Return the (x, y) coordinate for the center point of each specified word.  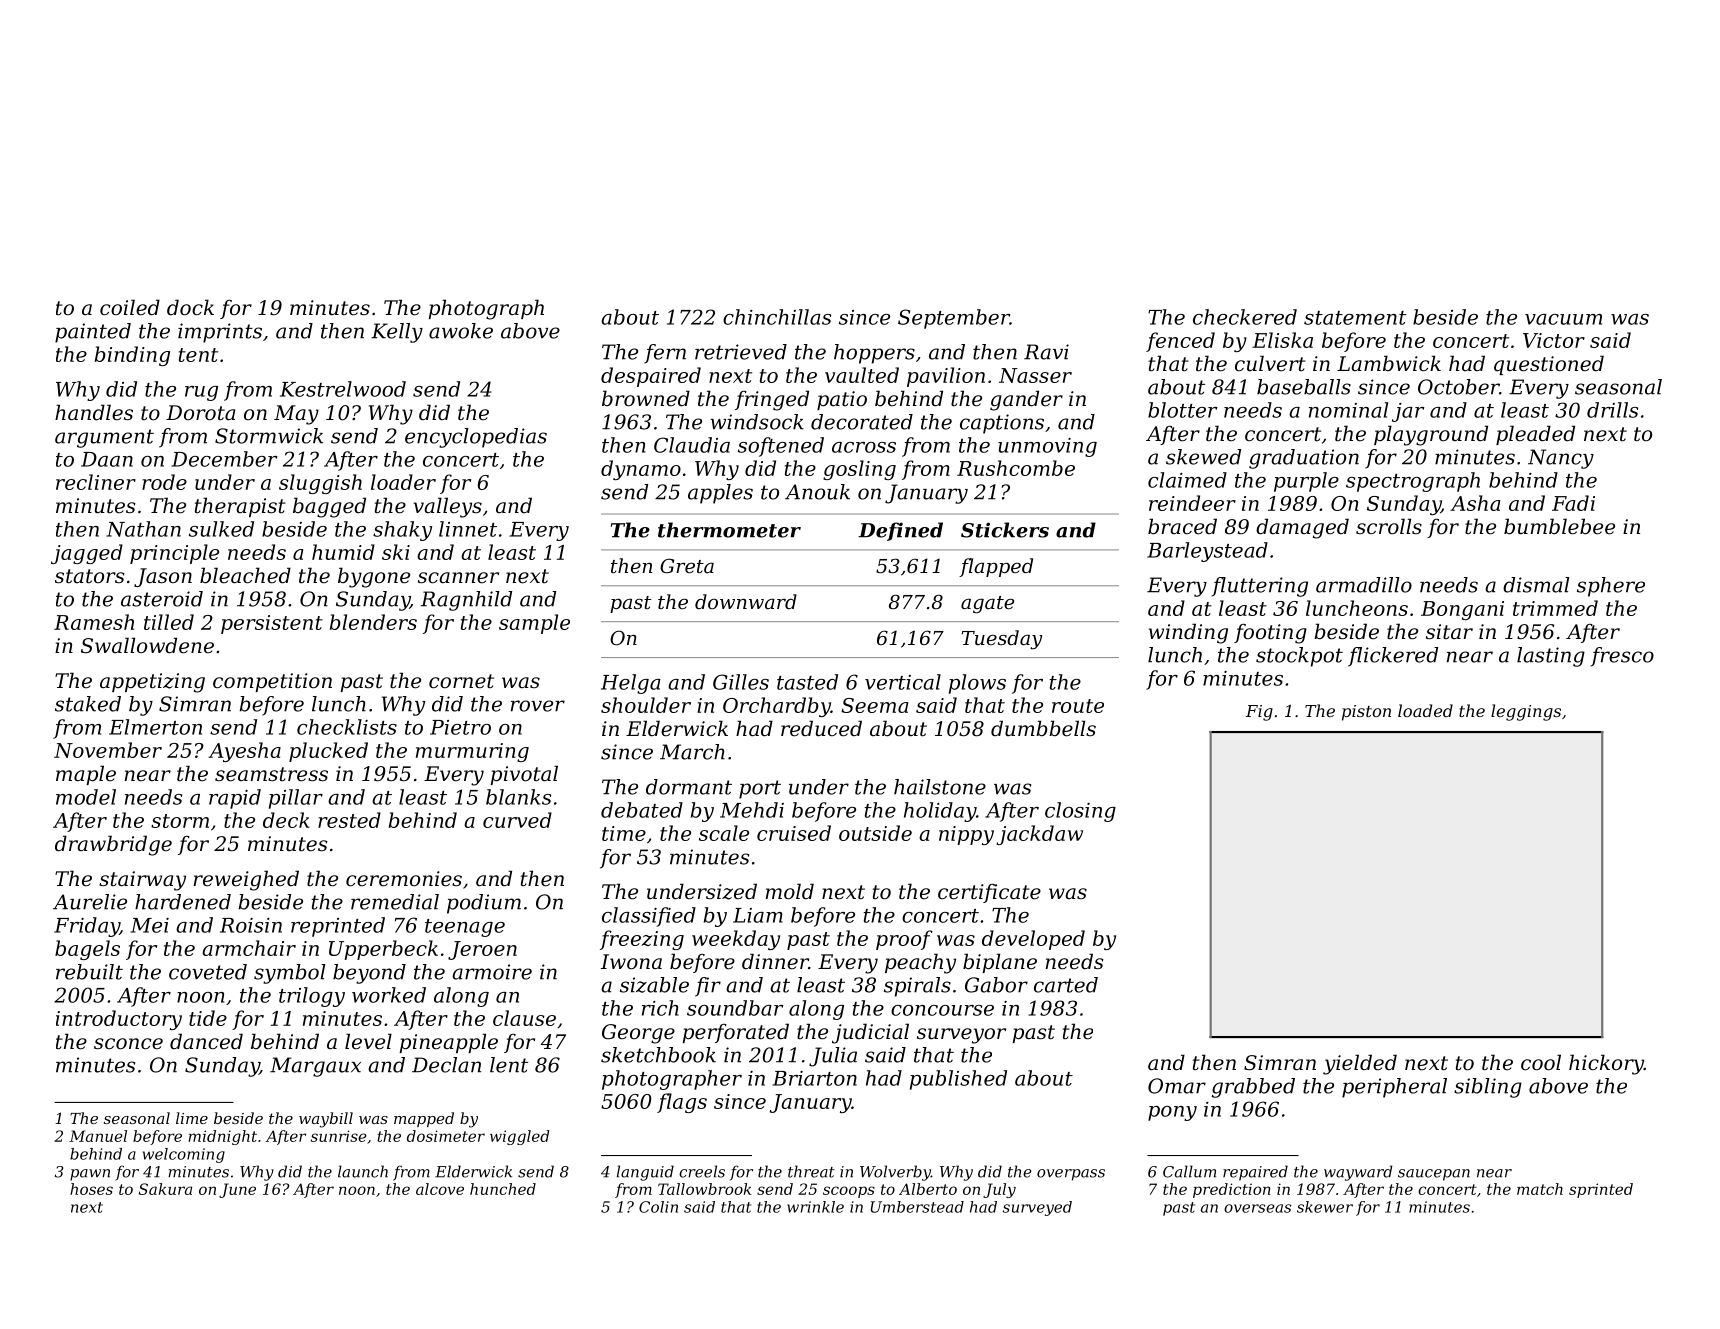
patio (842, 400)
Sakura (165, 1189)
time (624, 833)
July (999, 1190)
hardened (183, 902)
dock (190, 307)
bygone (374, 577)
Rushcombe (1016, 468)
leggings (1526, 712)
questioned (1549, 365)
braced (1182, 526)
